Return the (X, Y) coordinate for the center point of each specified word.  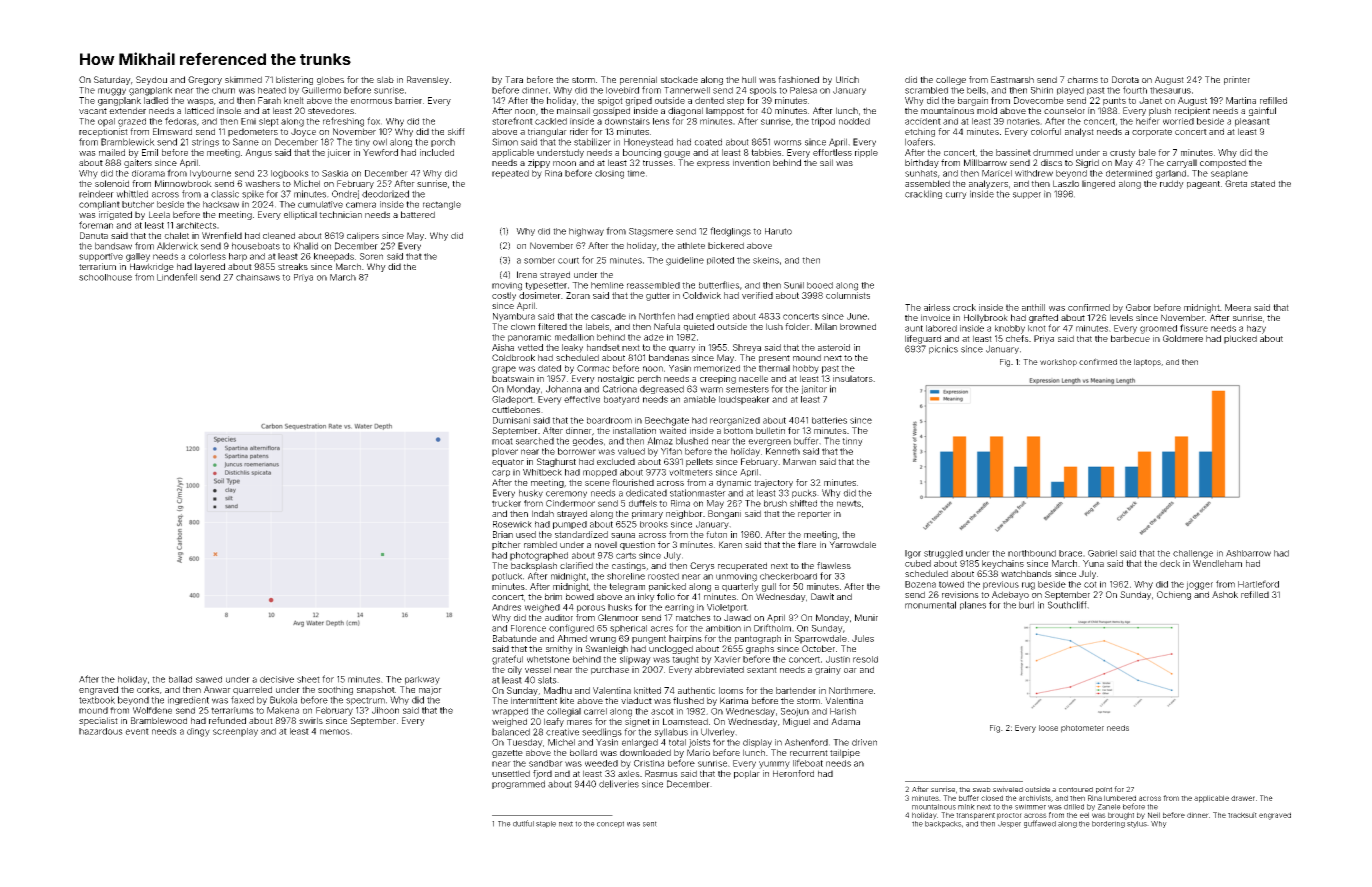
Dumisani (511, 420)
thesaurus (1170, 90)
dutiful (523, 823)
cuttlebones (516, 409)
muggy (112, 92)
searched (535, 441)
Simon (505, 142)
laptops (1147, 363)
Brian (503, 534)
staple (546, 824)
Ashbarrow (1248, 553)
